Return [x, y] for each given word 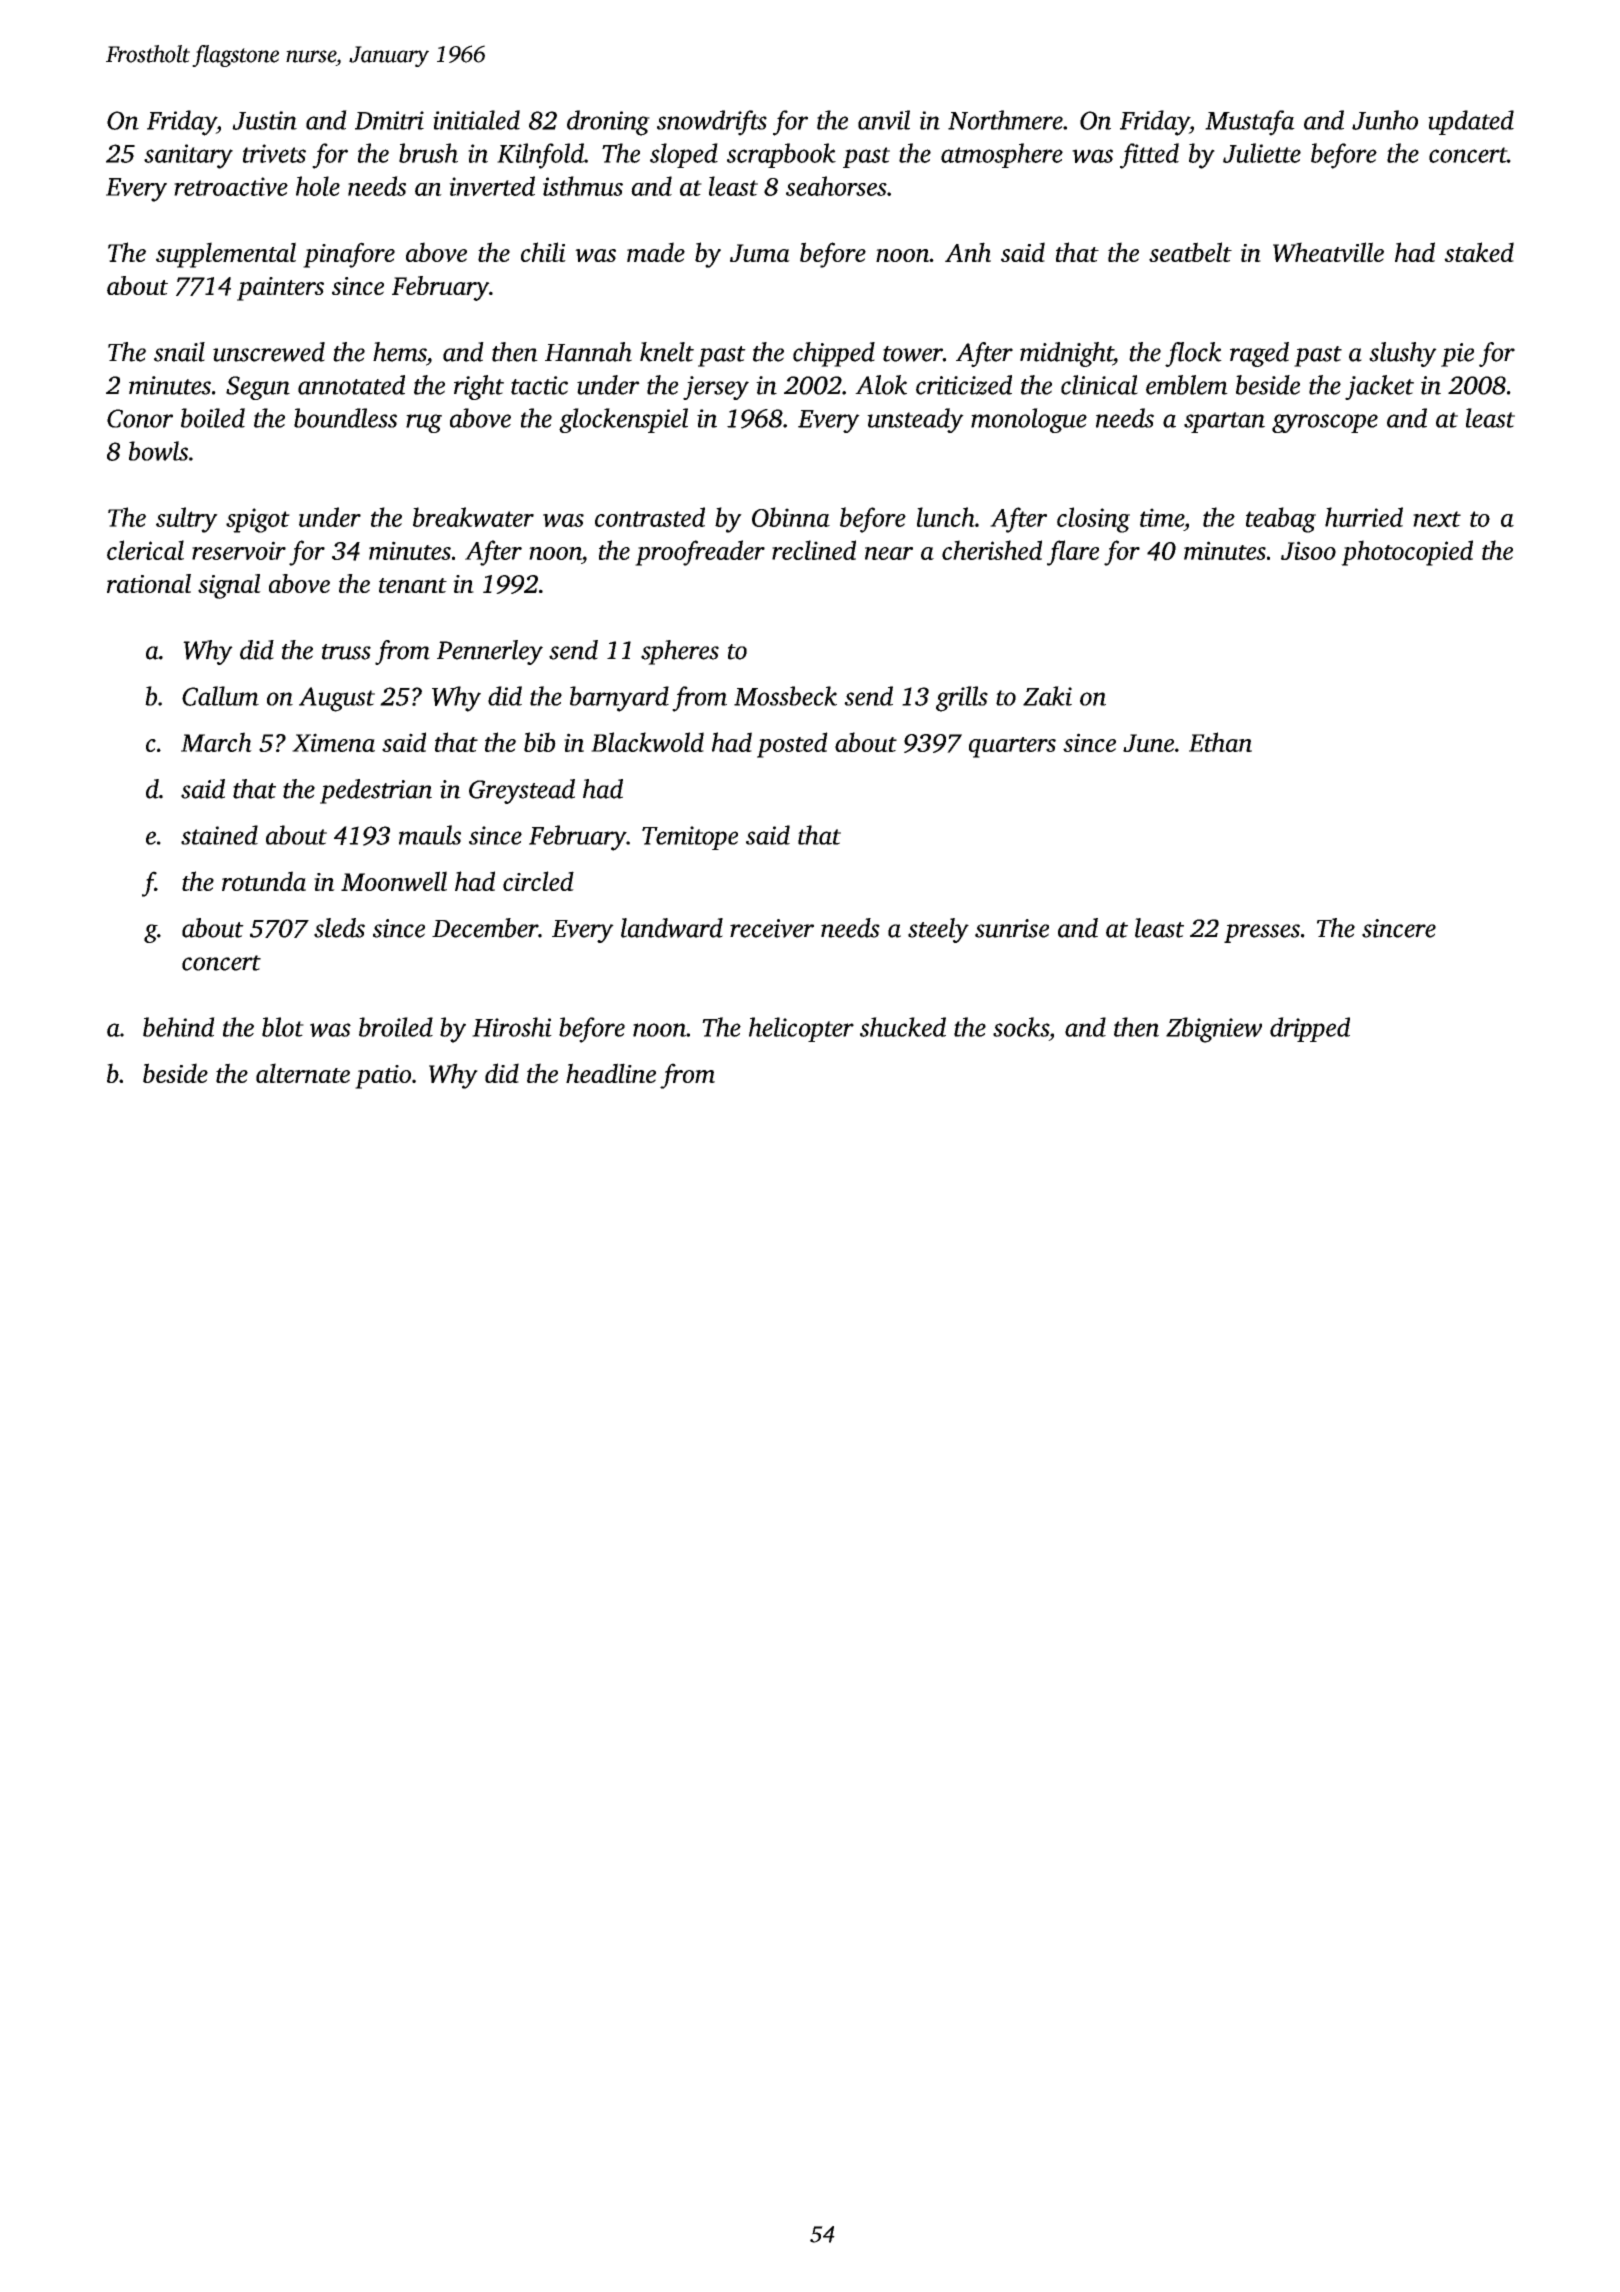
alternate [303, 1073]
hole [318, 186]
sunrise [1012, 928]
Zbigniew [1214, 1030]
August [337, 699]
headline [611, 1073]
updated [1471, 122]
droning [608, 123]
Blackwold [647, 742]
